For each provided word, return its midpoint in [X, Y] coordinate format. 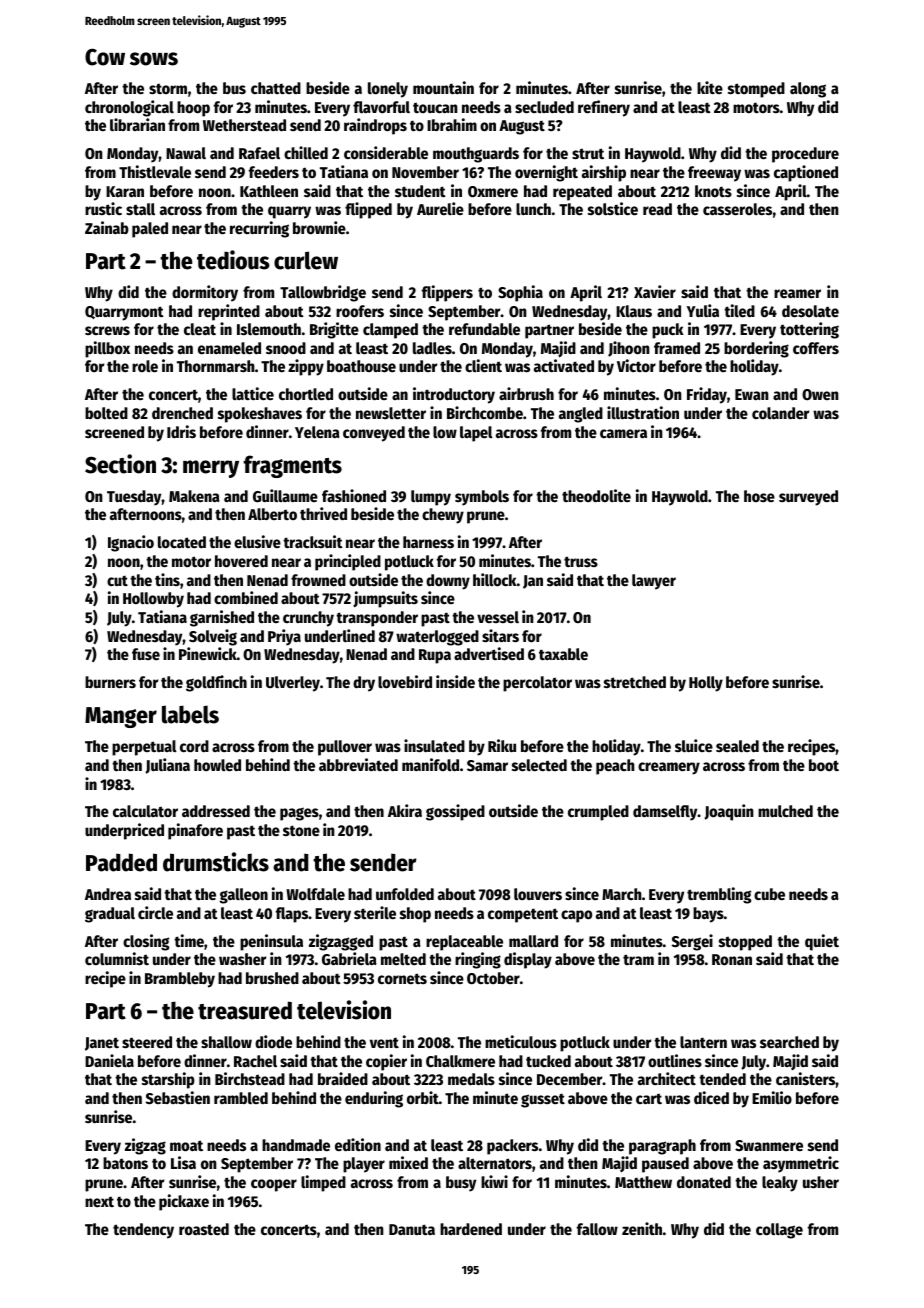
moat [186, 1145]
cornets [402, 978]
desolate [810, 311]
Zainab [107, 227]
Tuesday [134, 498]
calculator [145, 811]
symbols [482, 498]
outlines [675, 1060]
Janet [102, 1044]
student [420, 191]
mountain [443, 87]
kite [710, 87]
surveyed [808, 498]
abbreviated [358, 764]
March [622, 894]
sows [154, 59]
